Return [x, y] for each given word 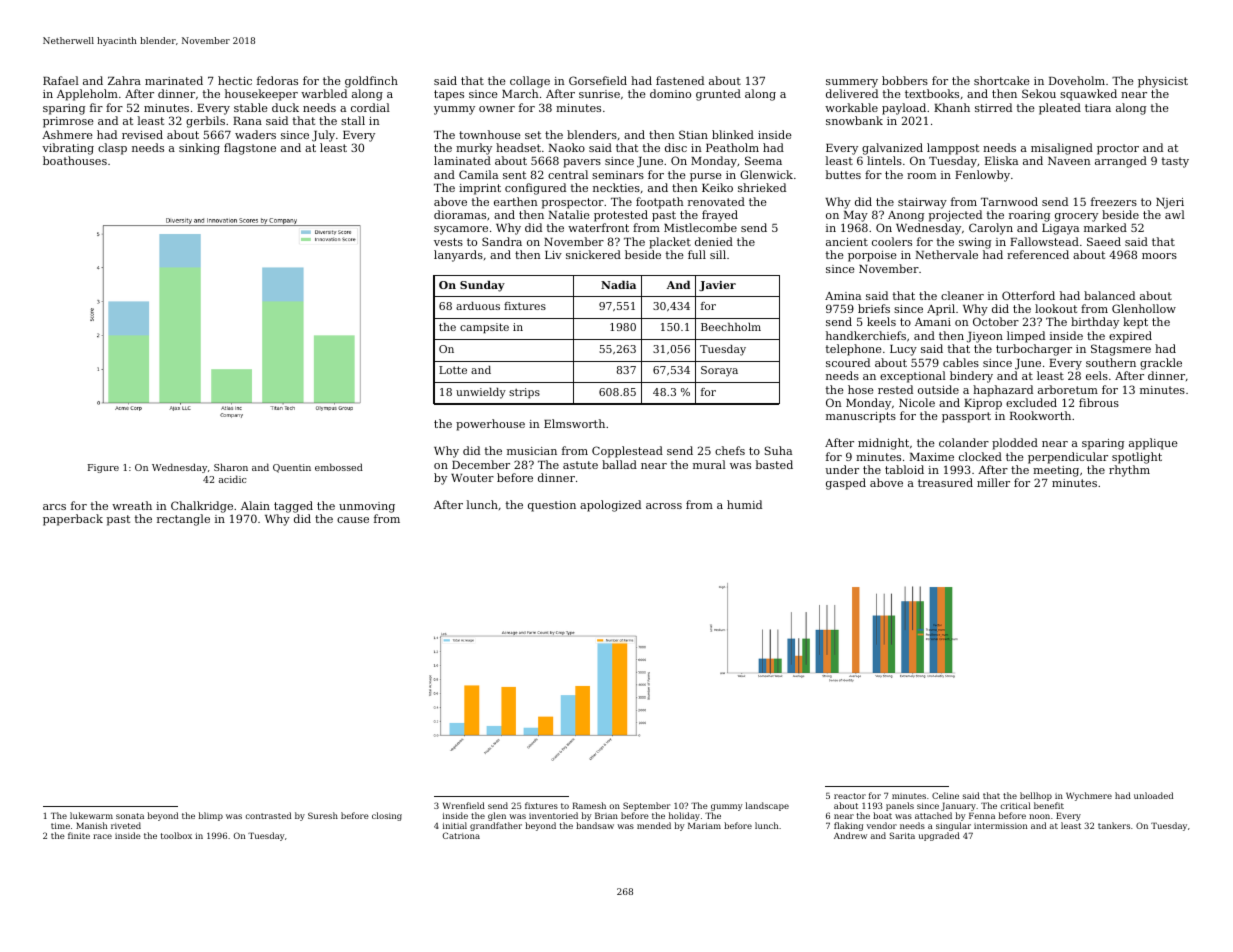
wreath [132, 505]
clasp [112, 149]
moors [1159, 256]
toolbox [176, 835]
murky [474, 149]
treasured [945, 482]
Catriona [461, 836]
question [552, 506]
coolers [892, 241]
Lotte [453, 370]
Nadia [618, 285]
